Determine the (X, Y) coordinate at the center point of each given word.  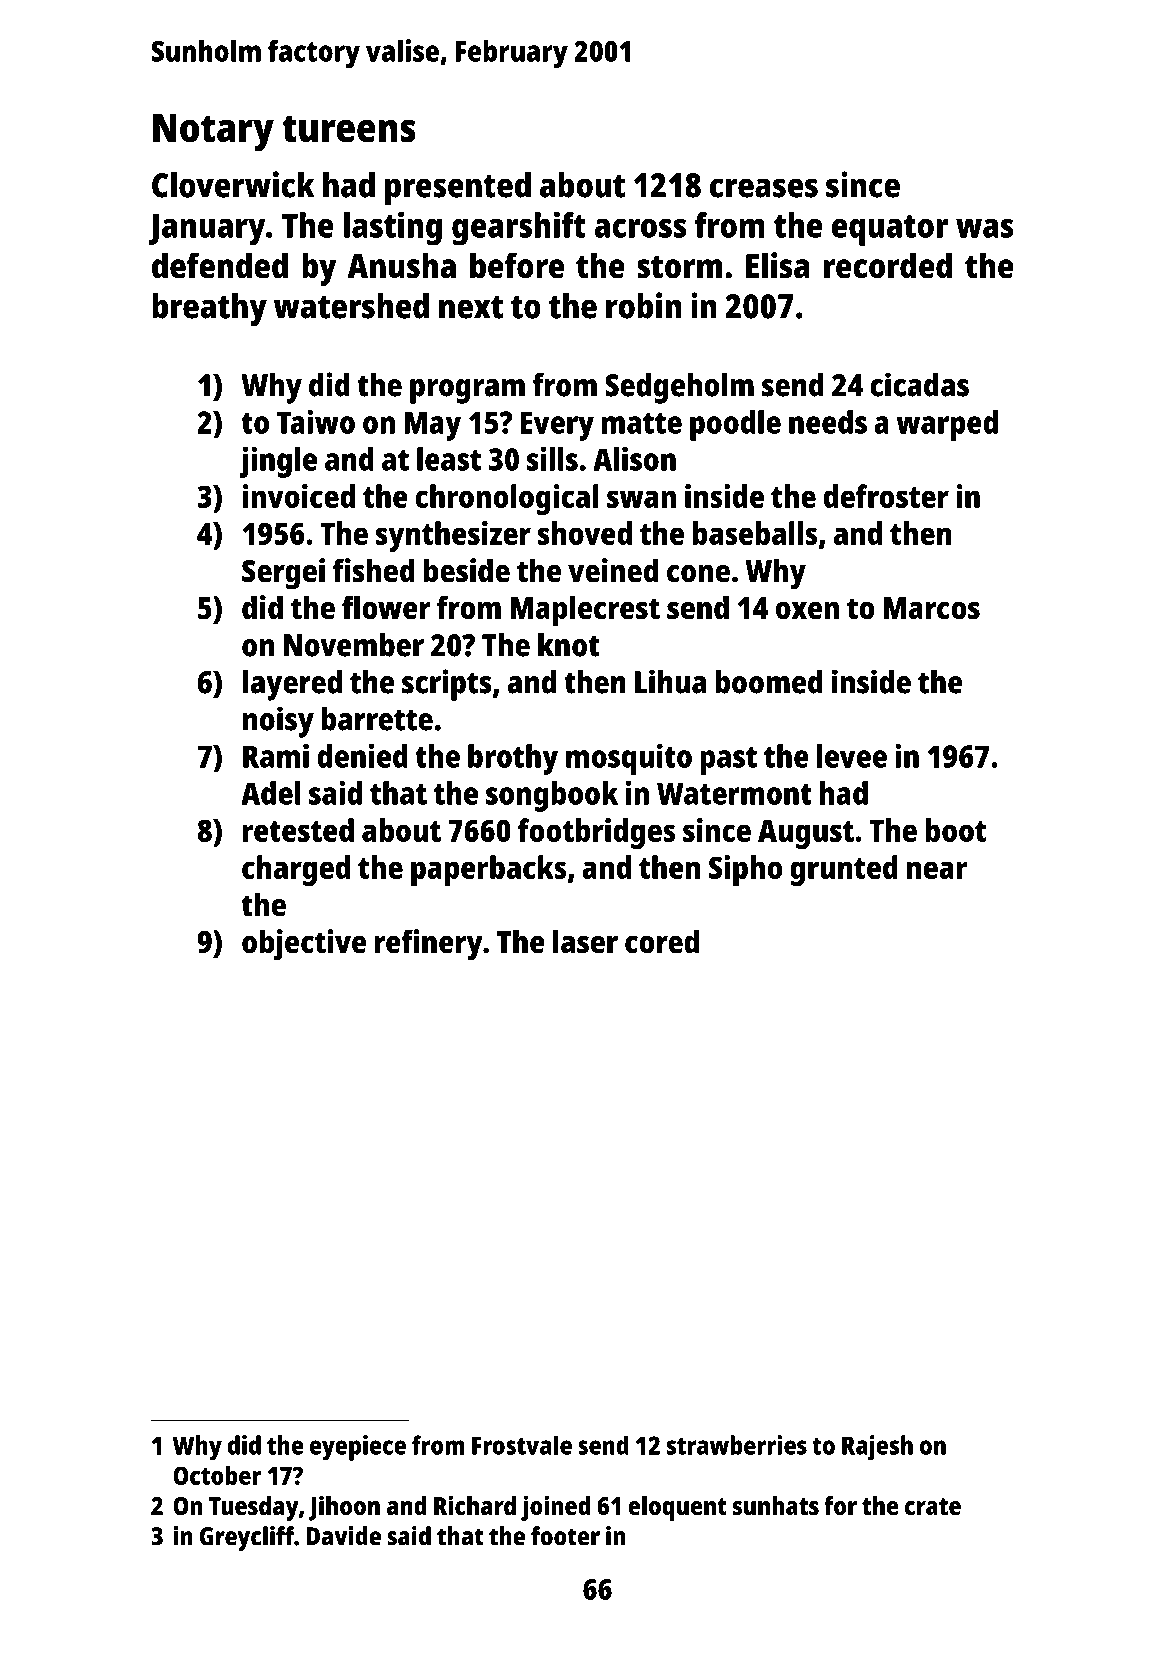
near (937, 870)
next (471, 307)
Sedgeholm (679, 388)
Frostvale (522, 1445)
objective (304, 945)
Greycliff (247, 1538)
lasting (393, 228)
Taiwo (316, 421)
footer (565, 1536)
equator (890, 230)
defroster (886, 496)
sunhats (776, 1505)
